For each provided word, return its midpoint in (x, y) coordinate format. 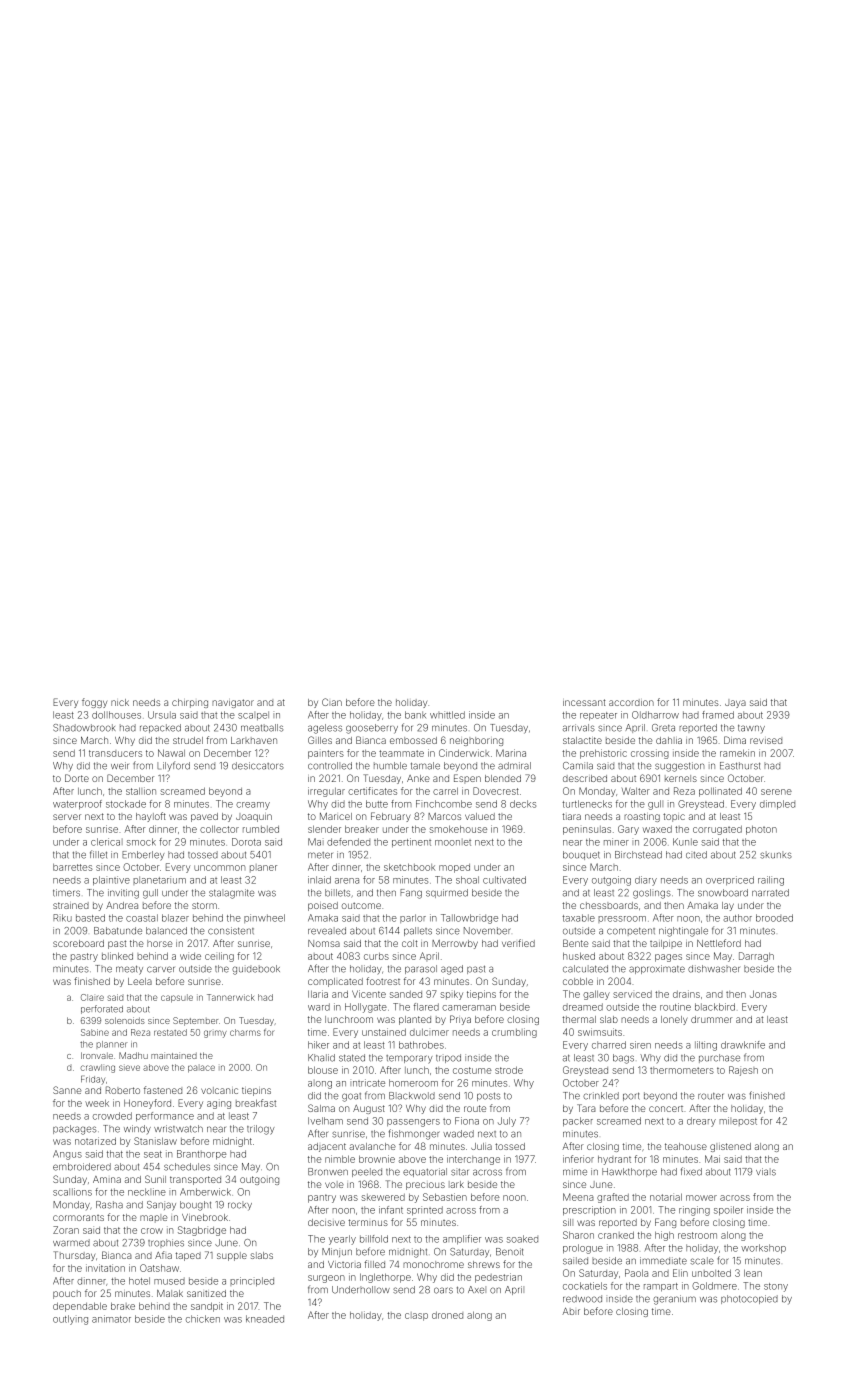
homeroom (413, 1083)
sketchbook (409, 867)
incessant (584, 702)
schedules (187, 1167)
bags (623, 1059)
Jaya (735, 703)
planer (263, 868)
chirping (190, 703)
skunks (776, 855)
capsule (177, 998)
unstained (384, 1032)
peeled (367, 1172)
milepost (738, 1121)
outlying (70, 1320)
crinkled (601, 1096)
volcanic (219, 1090)
